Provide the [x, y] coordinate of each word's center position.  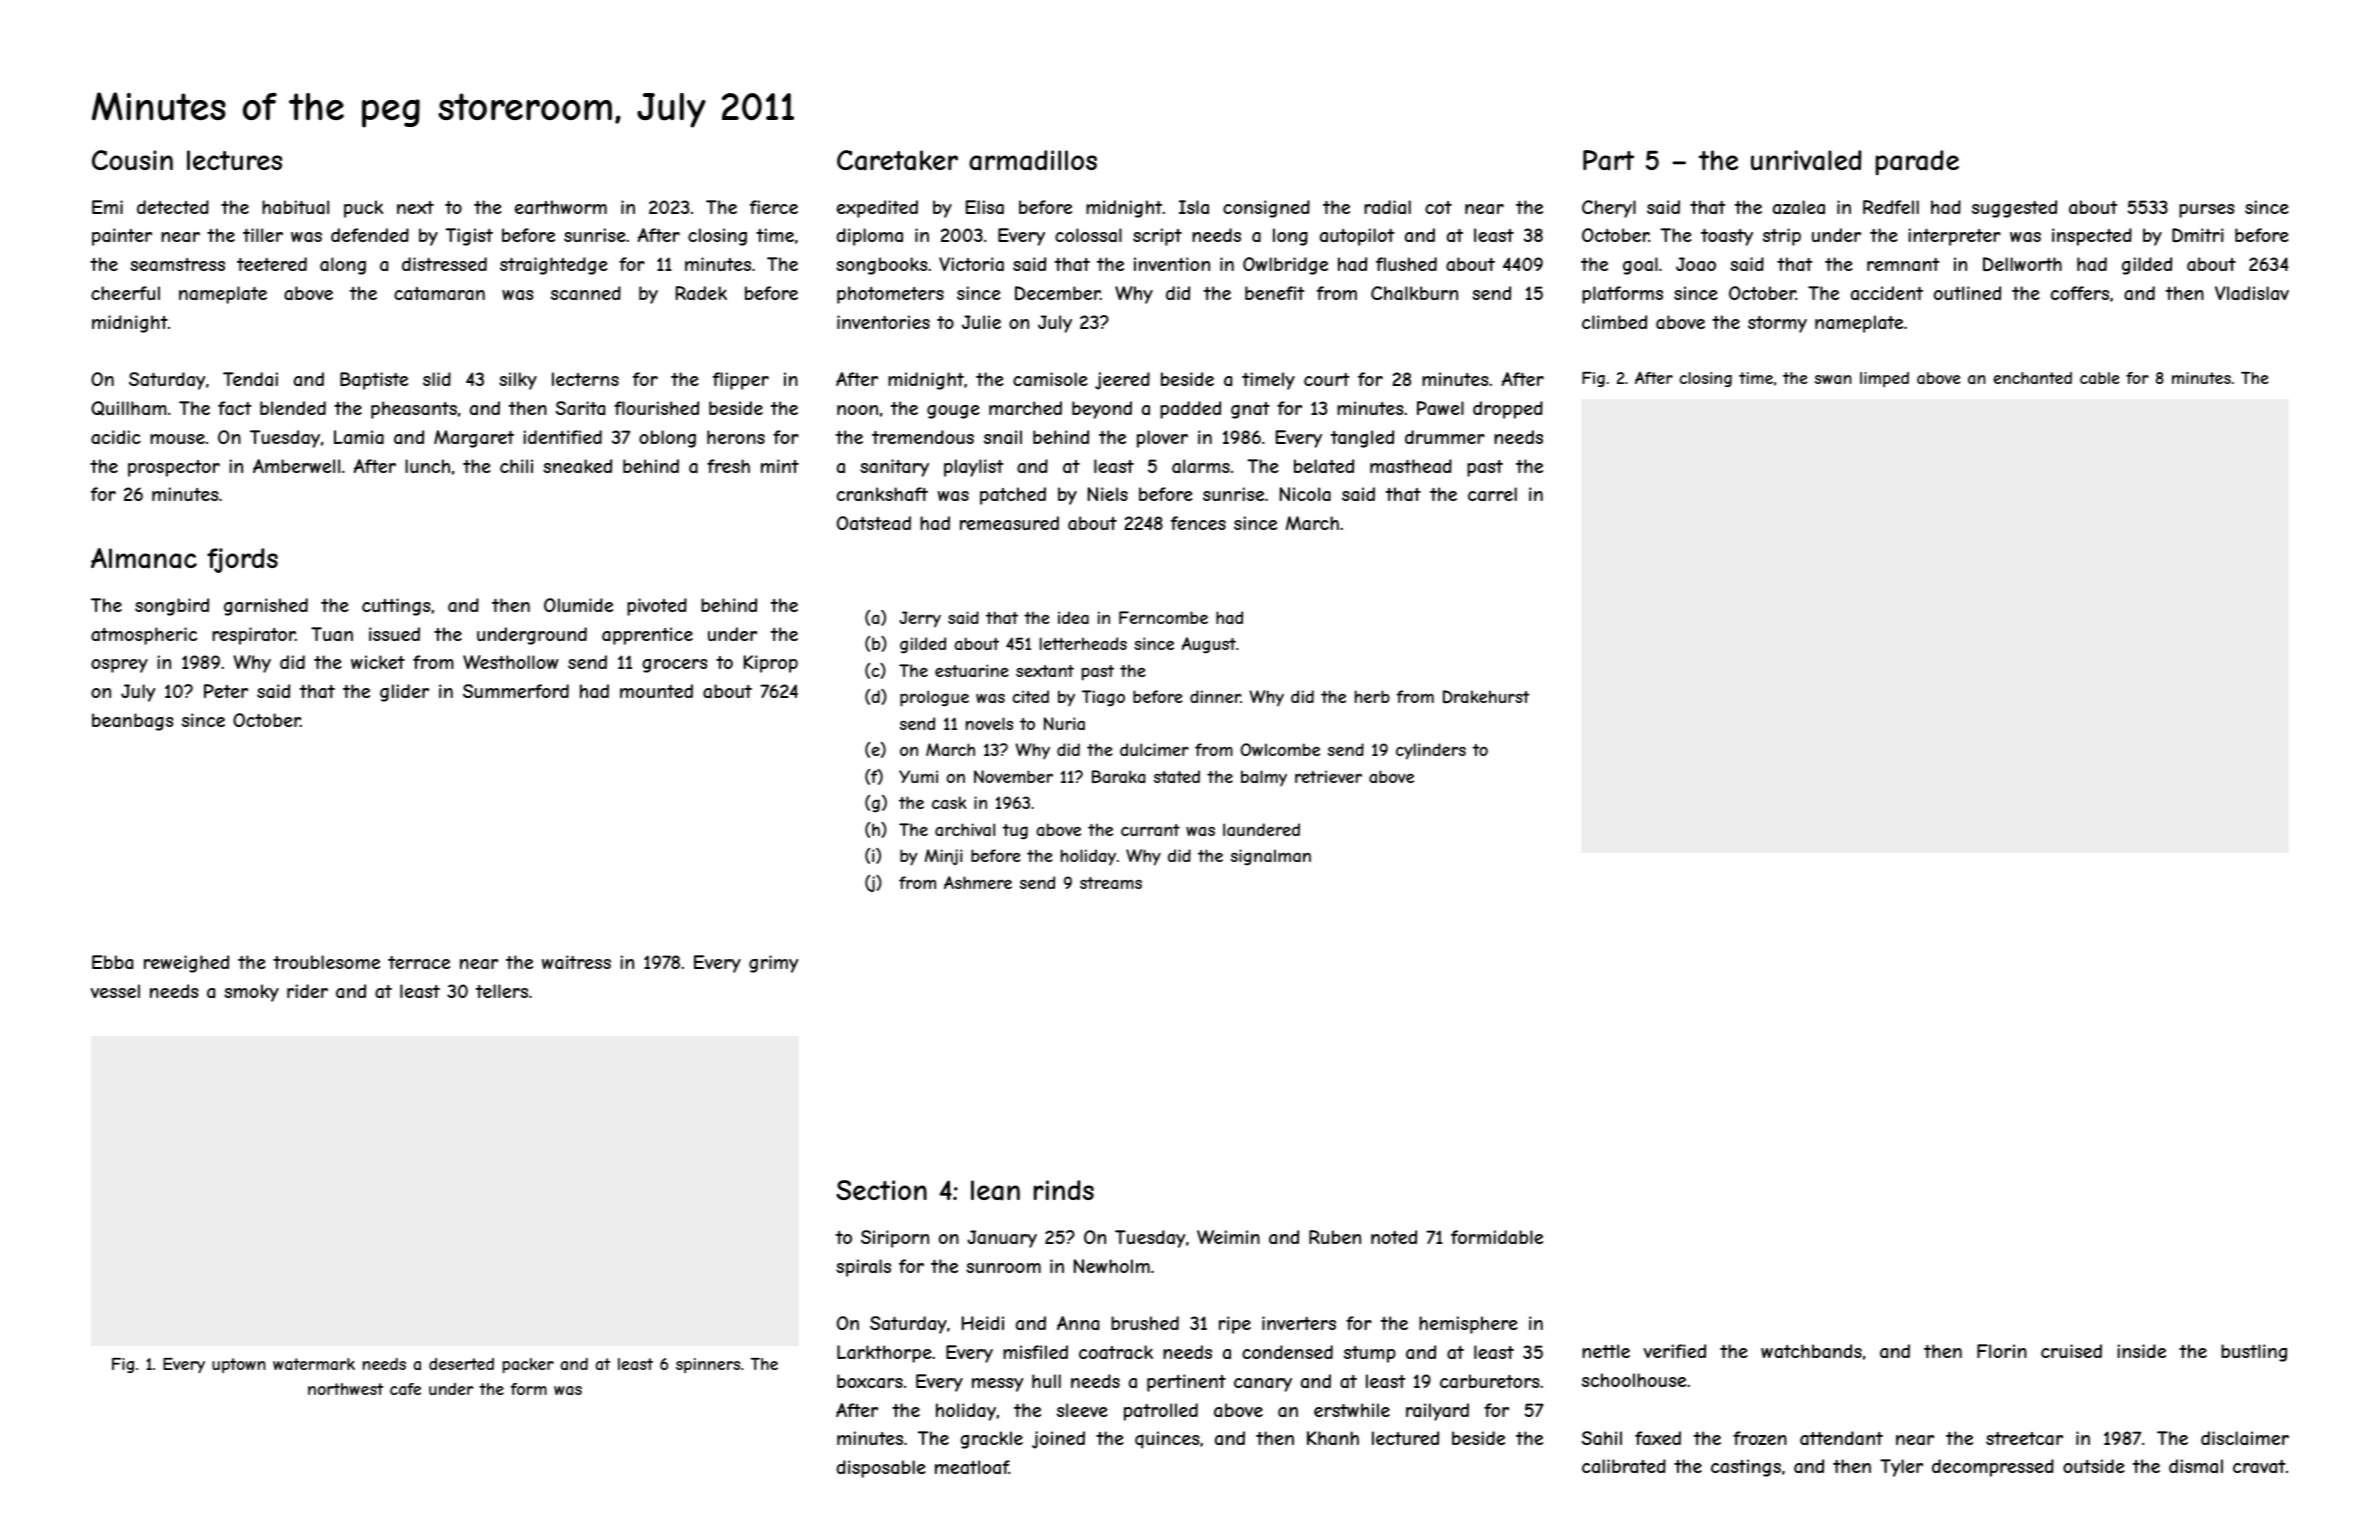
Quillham [129, 408]
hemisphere [1468, 1325]
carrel [1492, 494]
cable [2100, 378]
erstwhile [1352, 1410]
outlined [1967, 293]
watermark [314, 1364]
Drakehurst [1486, 696]
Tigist [469, 237]
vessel [115, 991]
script [1157, 237]
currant [1150, 830]
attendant [1841, 1438]
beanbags [133, 722]
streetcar [2024, 1438]
